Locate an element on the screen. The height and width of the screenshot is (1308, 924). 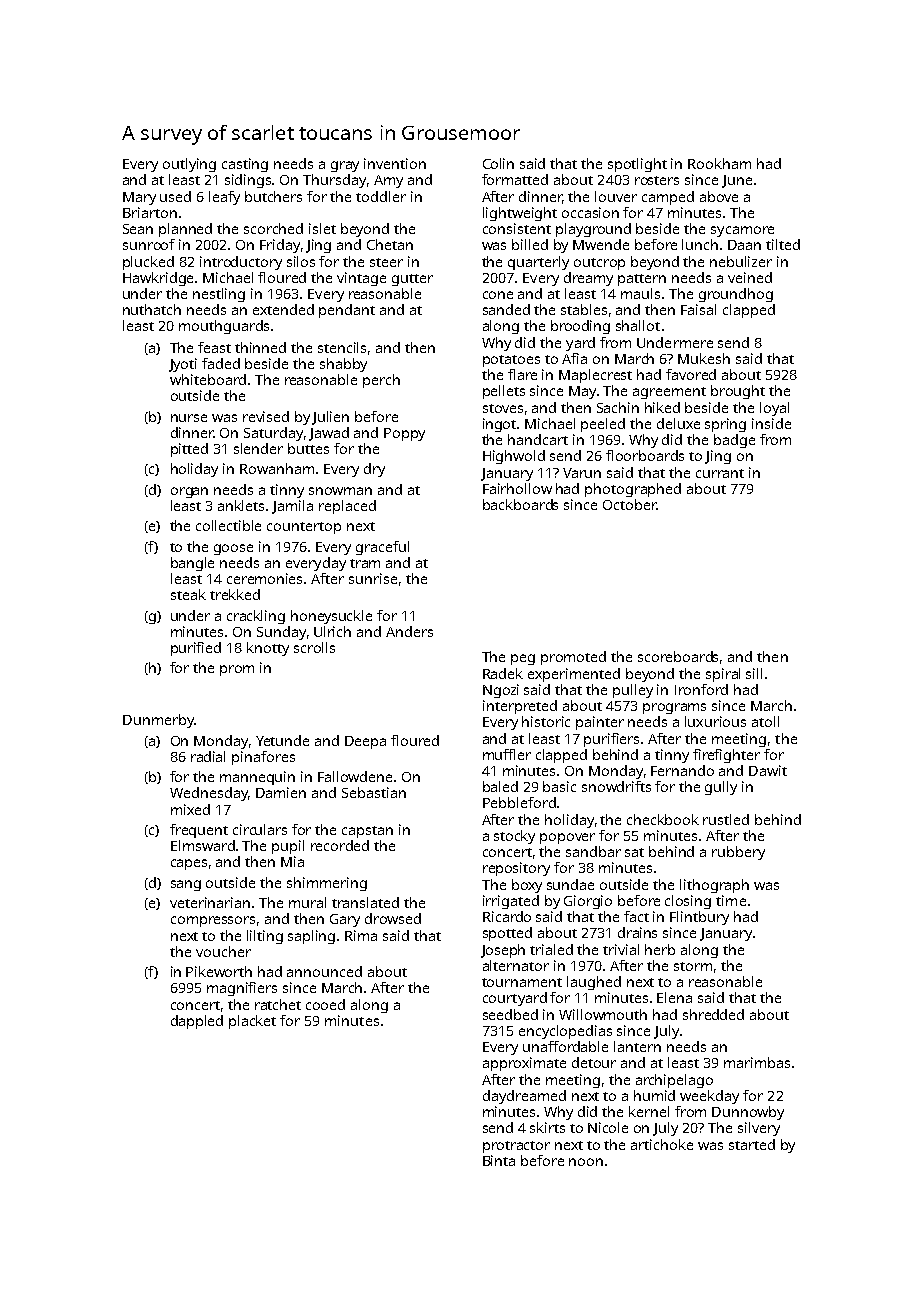
Colin is located at coordinates (498, 163).
